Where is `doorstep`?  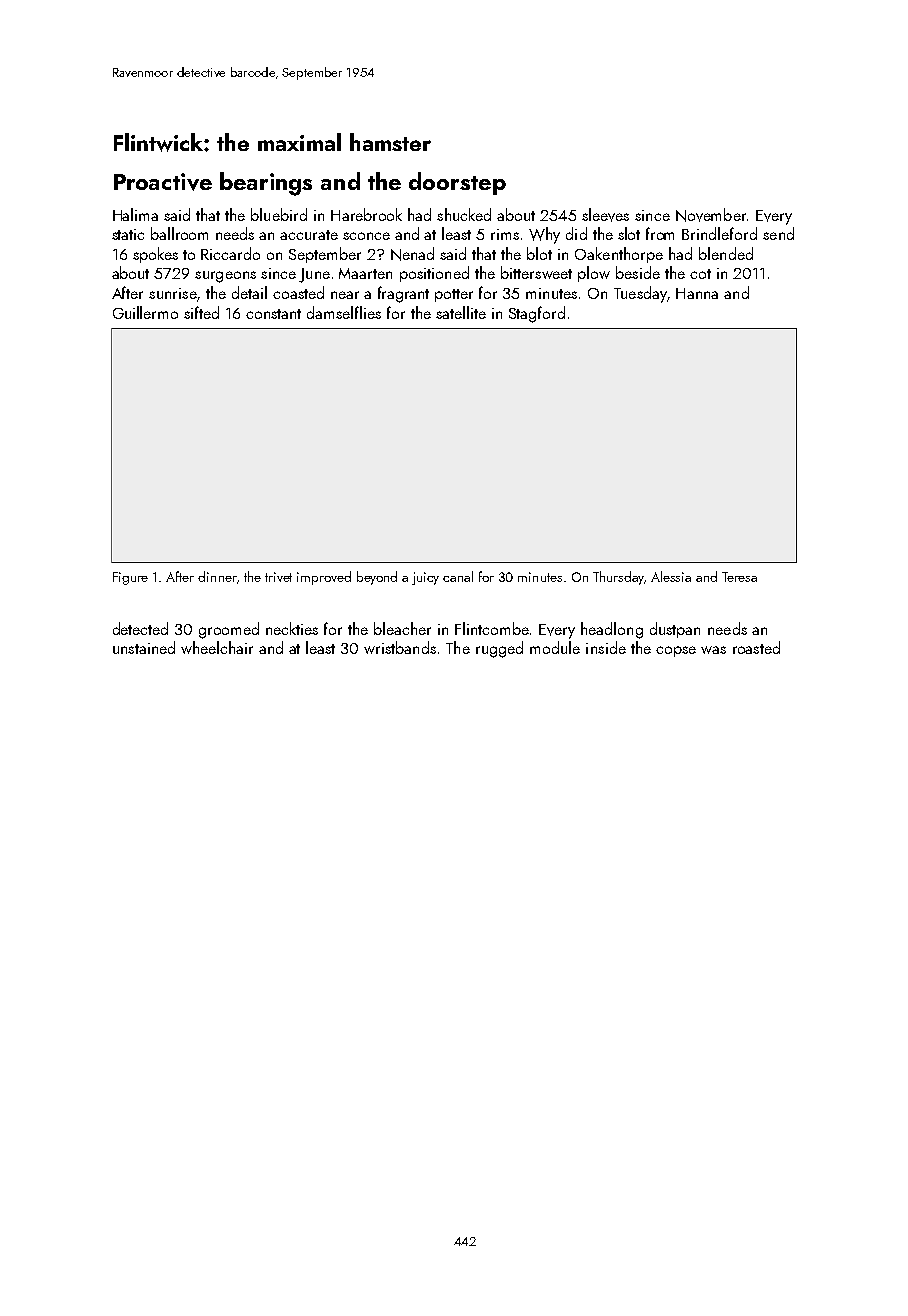
doorstep is located at coordinates (457, 183).
